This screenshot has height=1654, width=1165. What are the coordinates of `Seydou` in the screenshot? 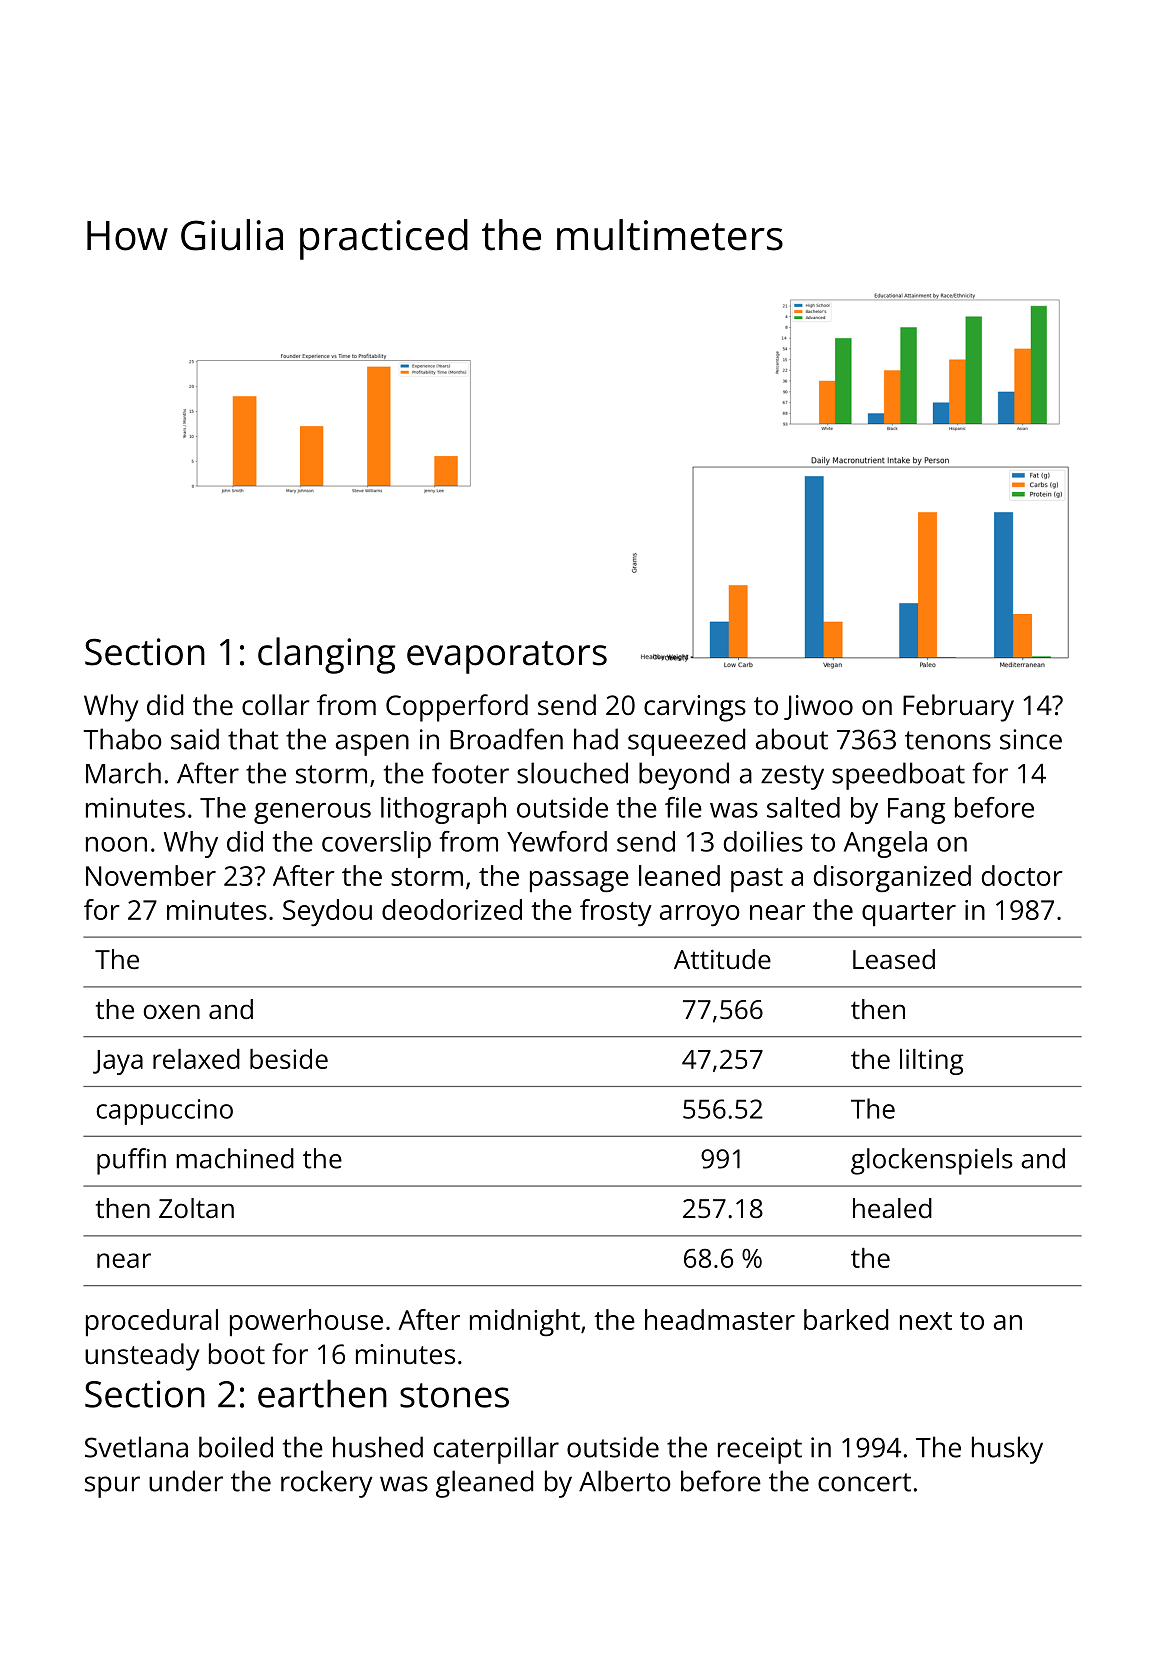 It's located at (327, 912).
